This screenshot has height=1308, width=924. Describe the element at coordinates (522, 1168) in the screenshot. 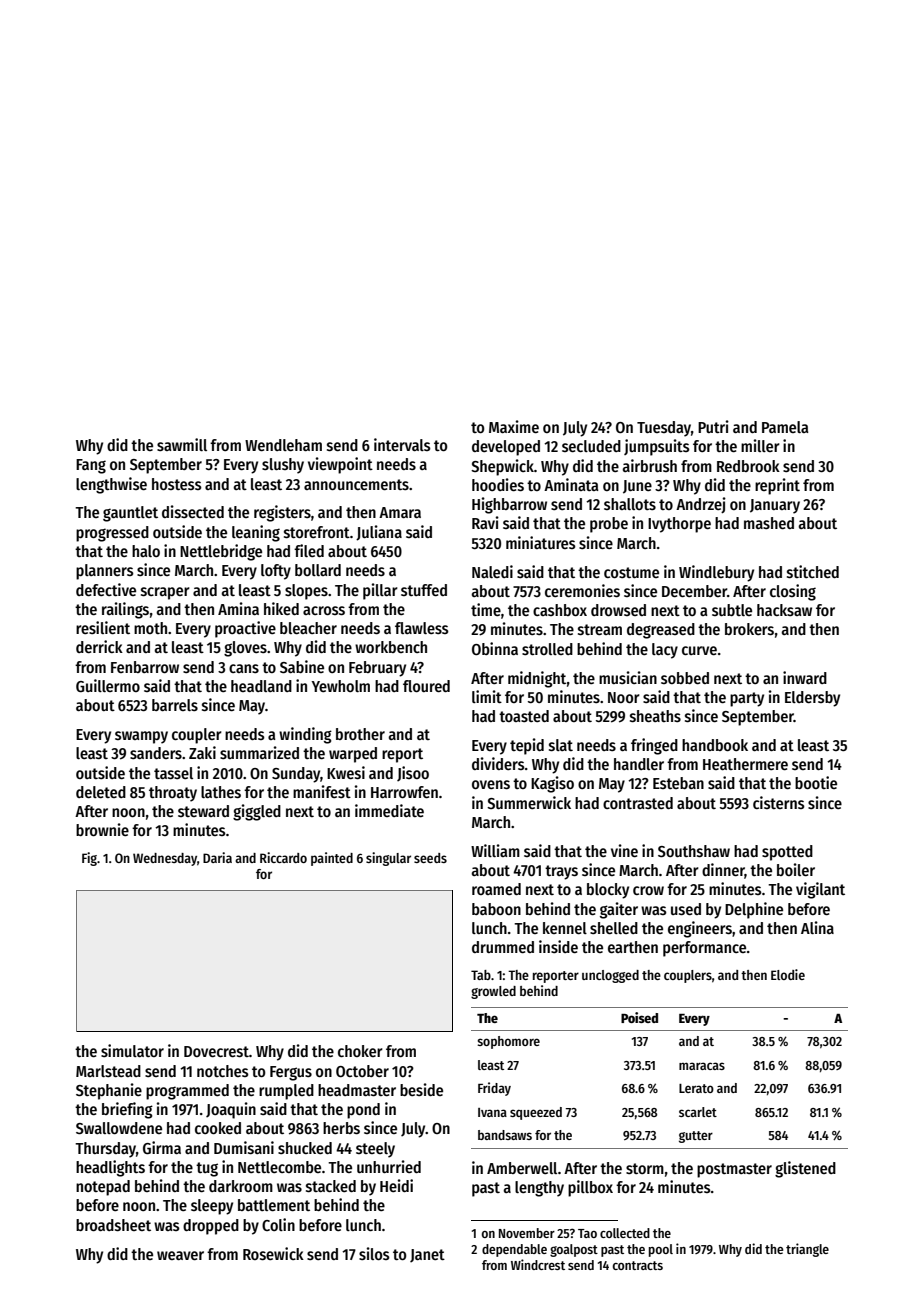

I see `Amberwell` at that location.
